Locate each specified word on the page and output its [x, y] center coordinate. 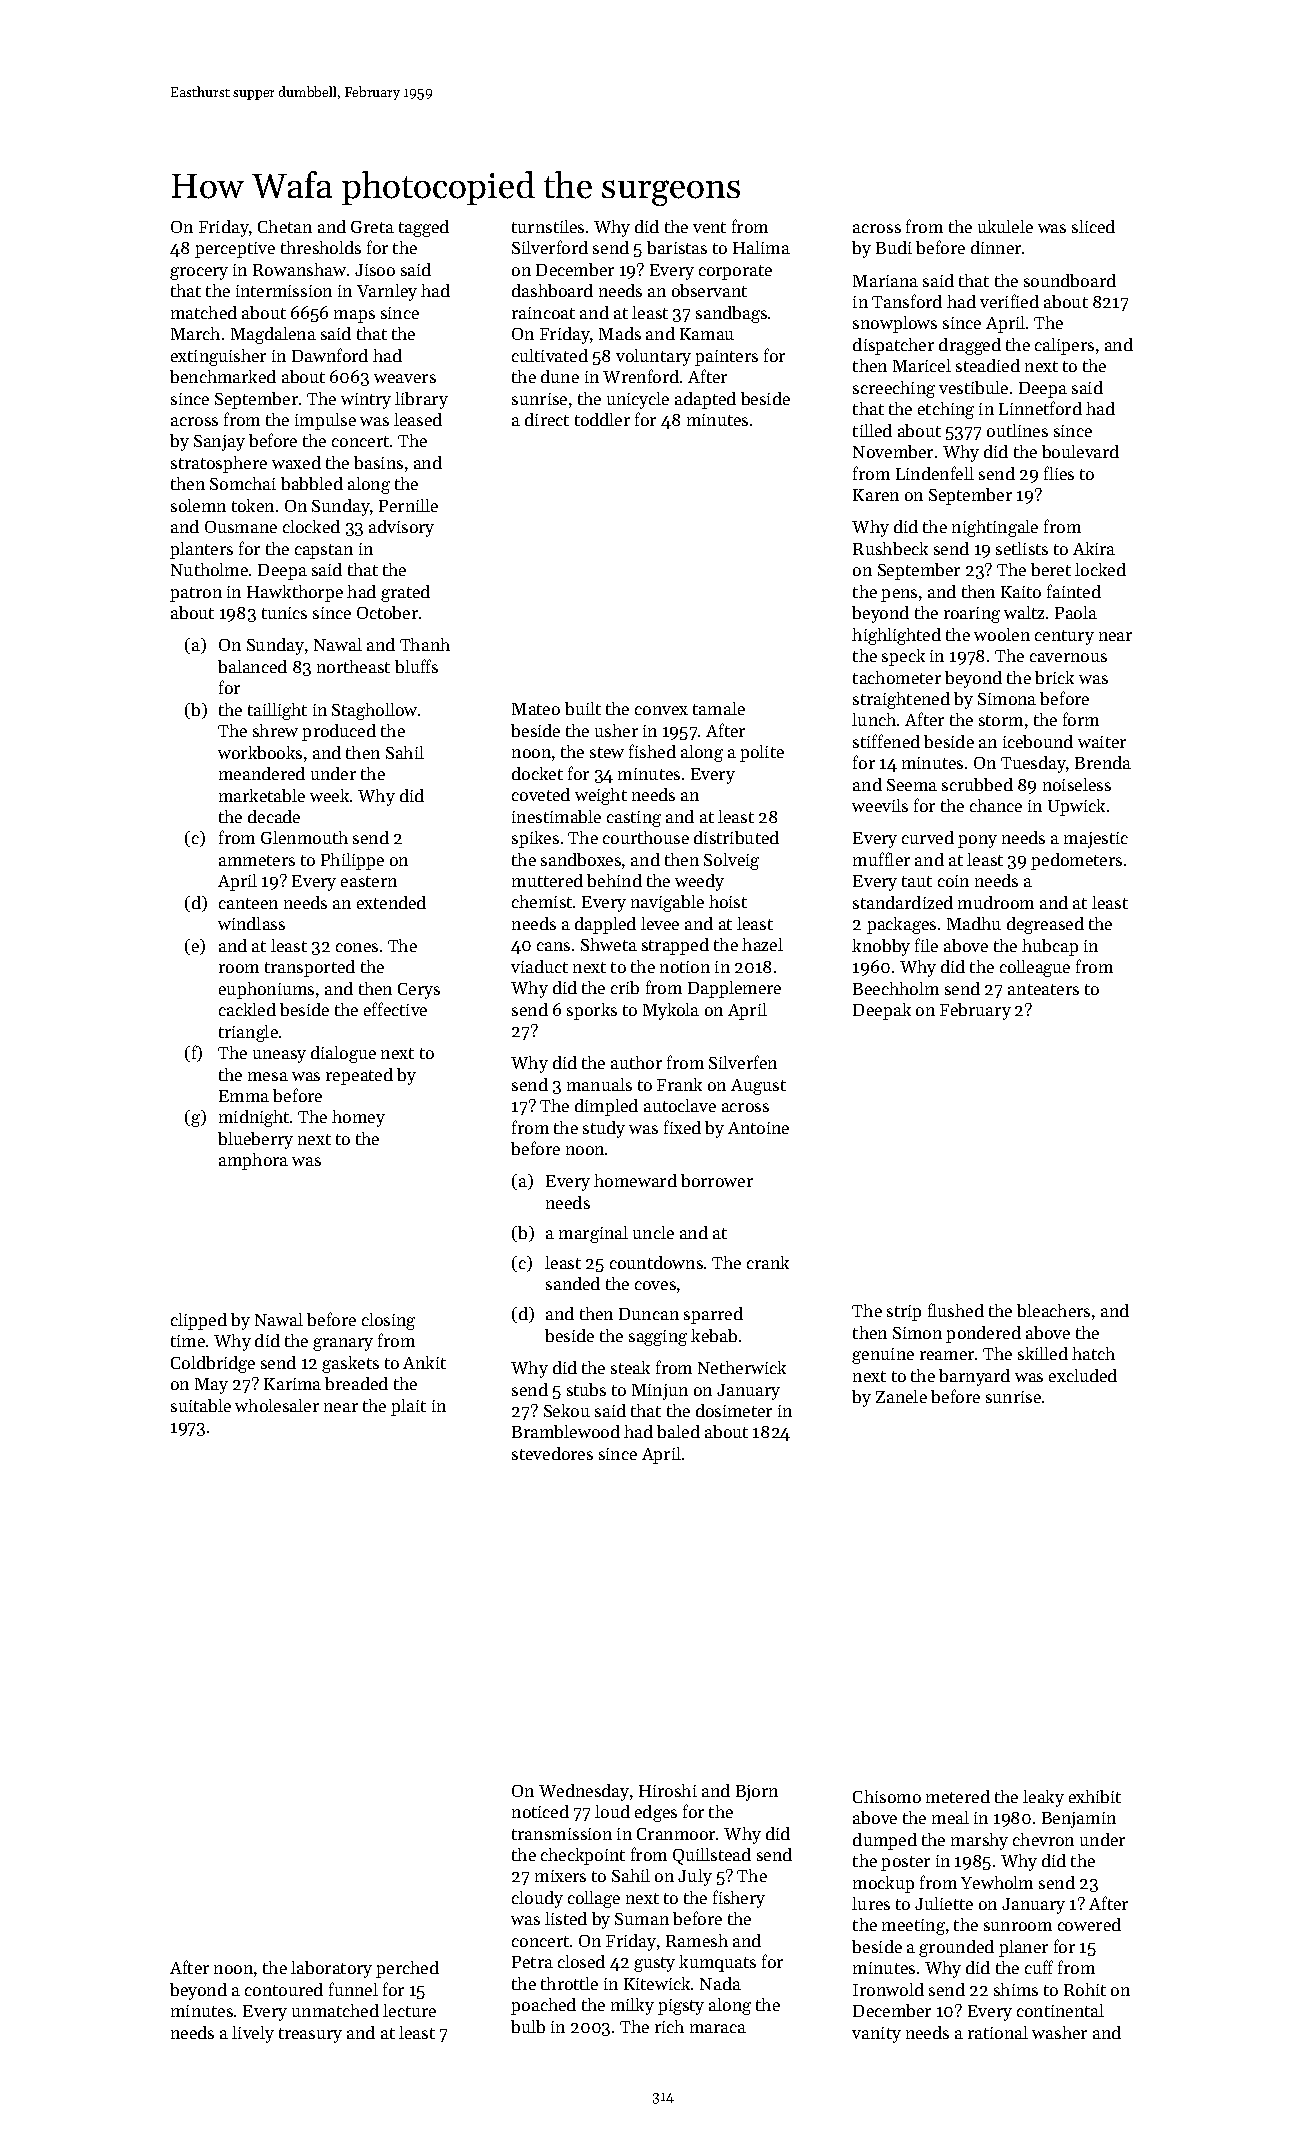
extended [391, 902]
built [583, 708]
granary [343, 1344]
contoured [284, 1989]
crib [625, 987]
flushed [956, 1310]
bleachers [1053, 1310]
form [1081, 719]
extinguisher [218, 357]
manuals [599, 1084]
